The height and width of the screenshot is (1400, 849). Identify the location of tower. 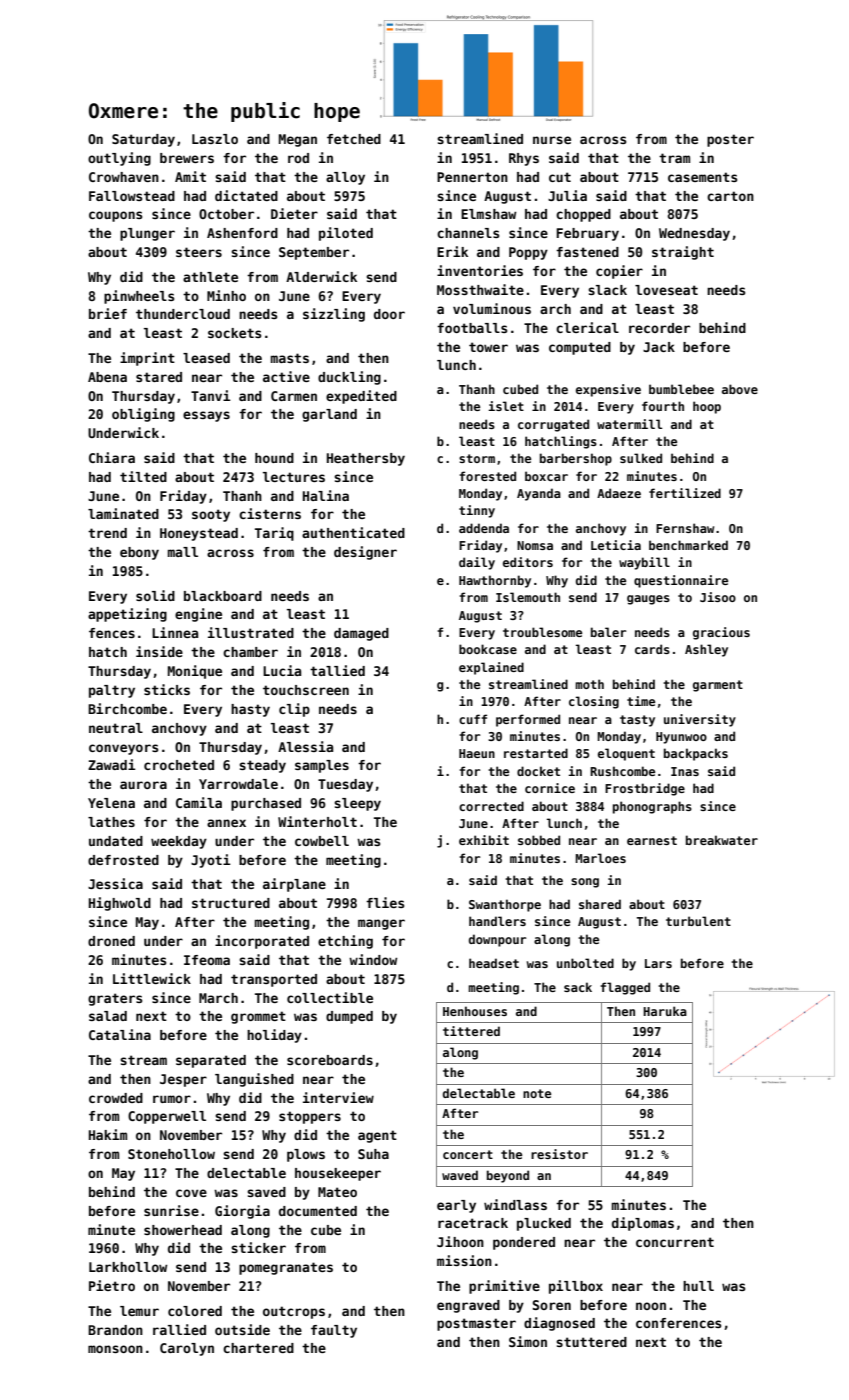
(488, 347).
